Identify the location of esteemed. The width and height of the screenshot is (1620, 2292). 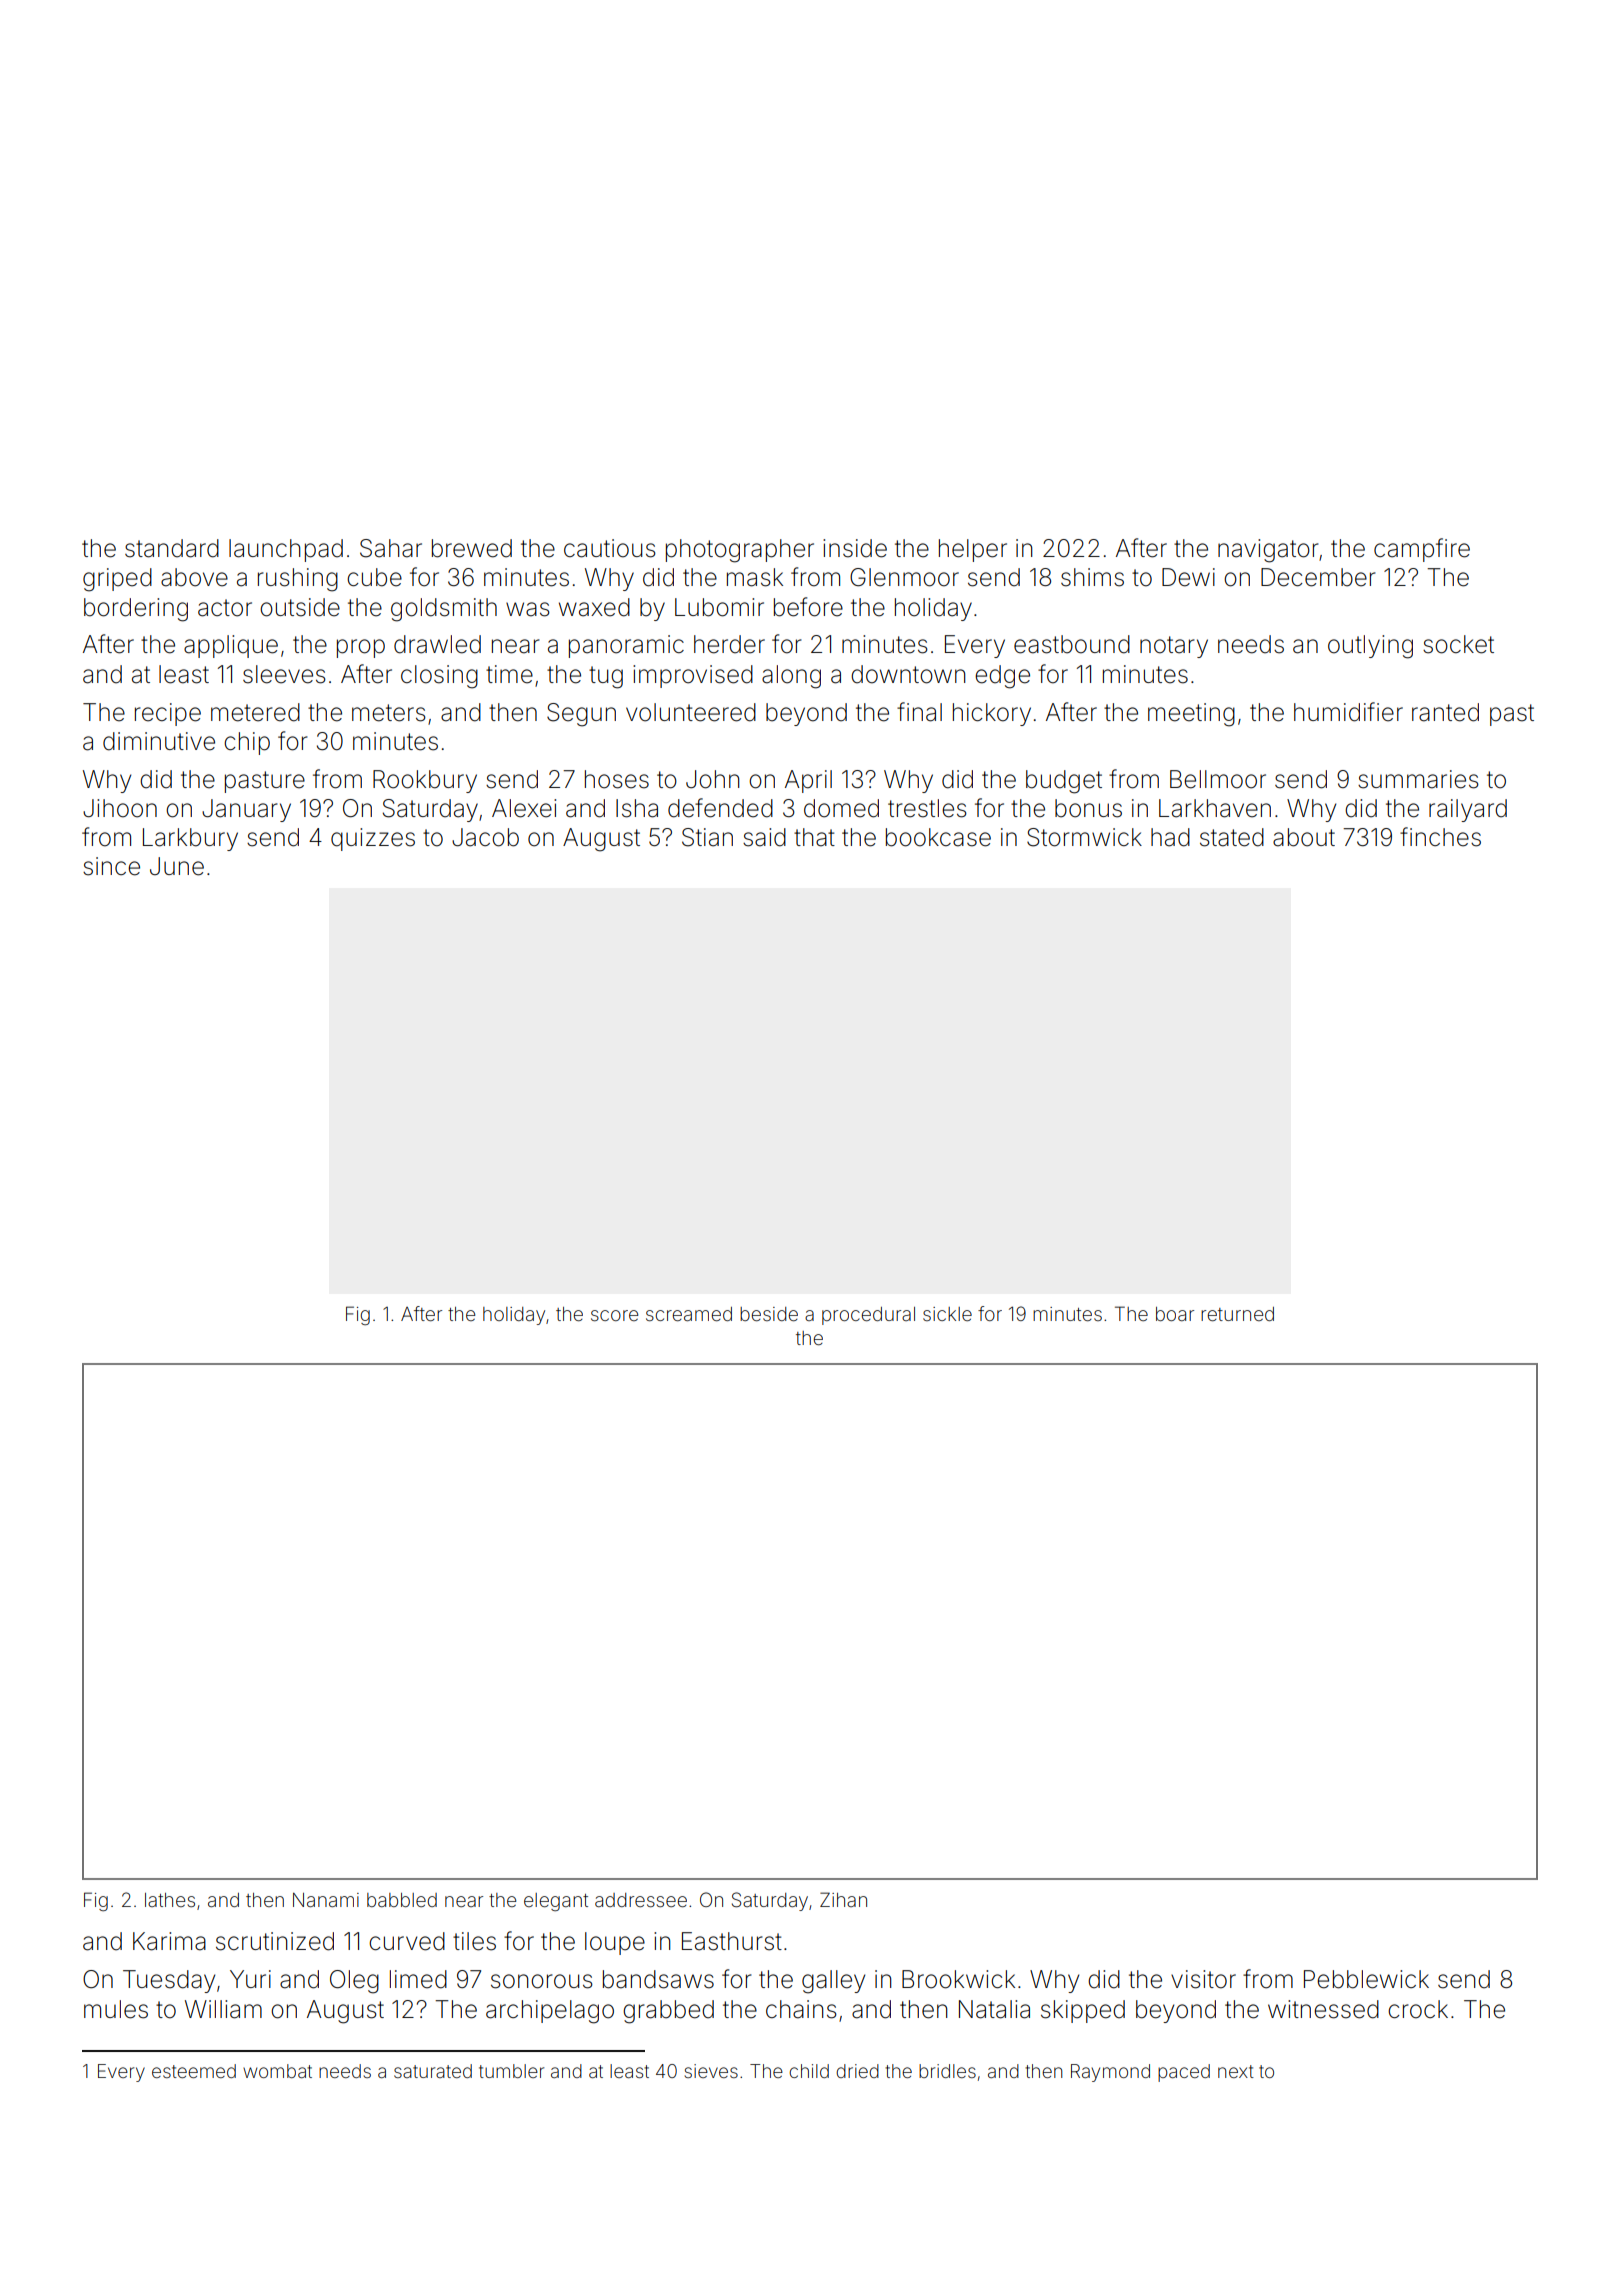
(194, 2071).
